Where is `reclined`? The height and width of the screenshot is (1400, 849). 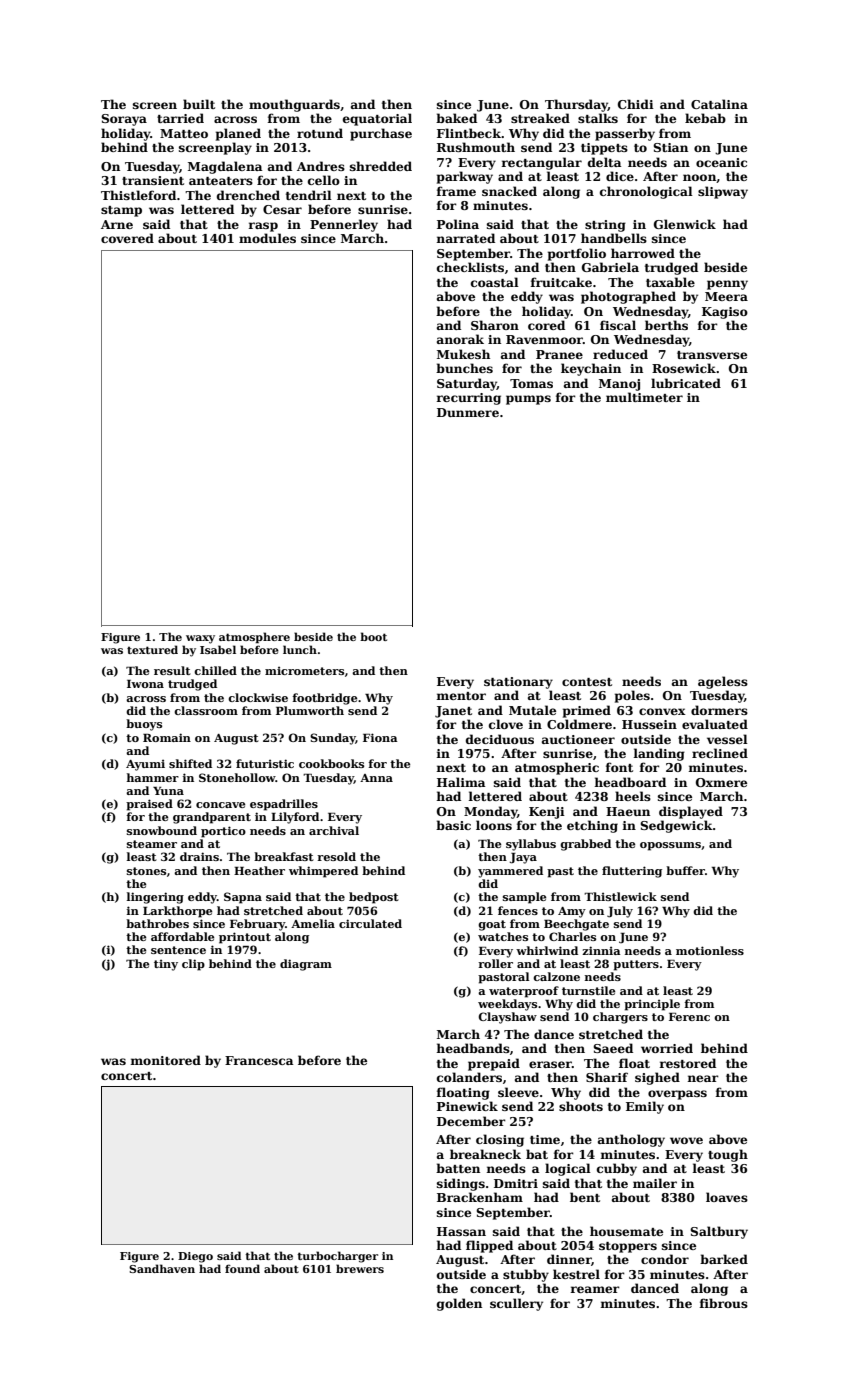 reclined is located at coordinates (720, 753).
